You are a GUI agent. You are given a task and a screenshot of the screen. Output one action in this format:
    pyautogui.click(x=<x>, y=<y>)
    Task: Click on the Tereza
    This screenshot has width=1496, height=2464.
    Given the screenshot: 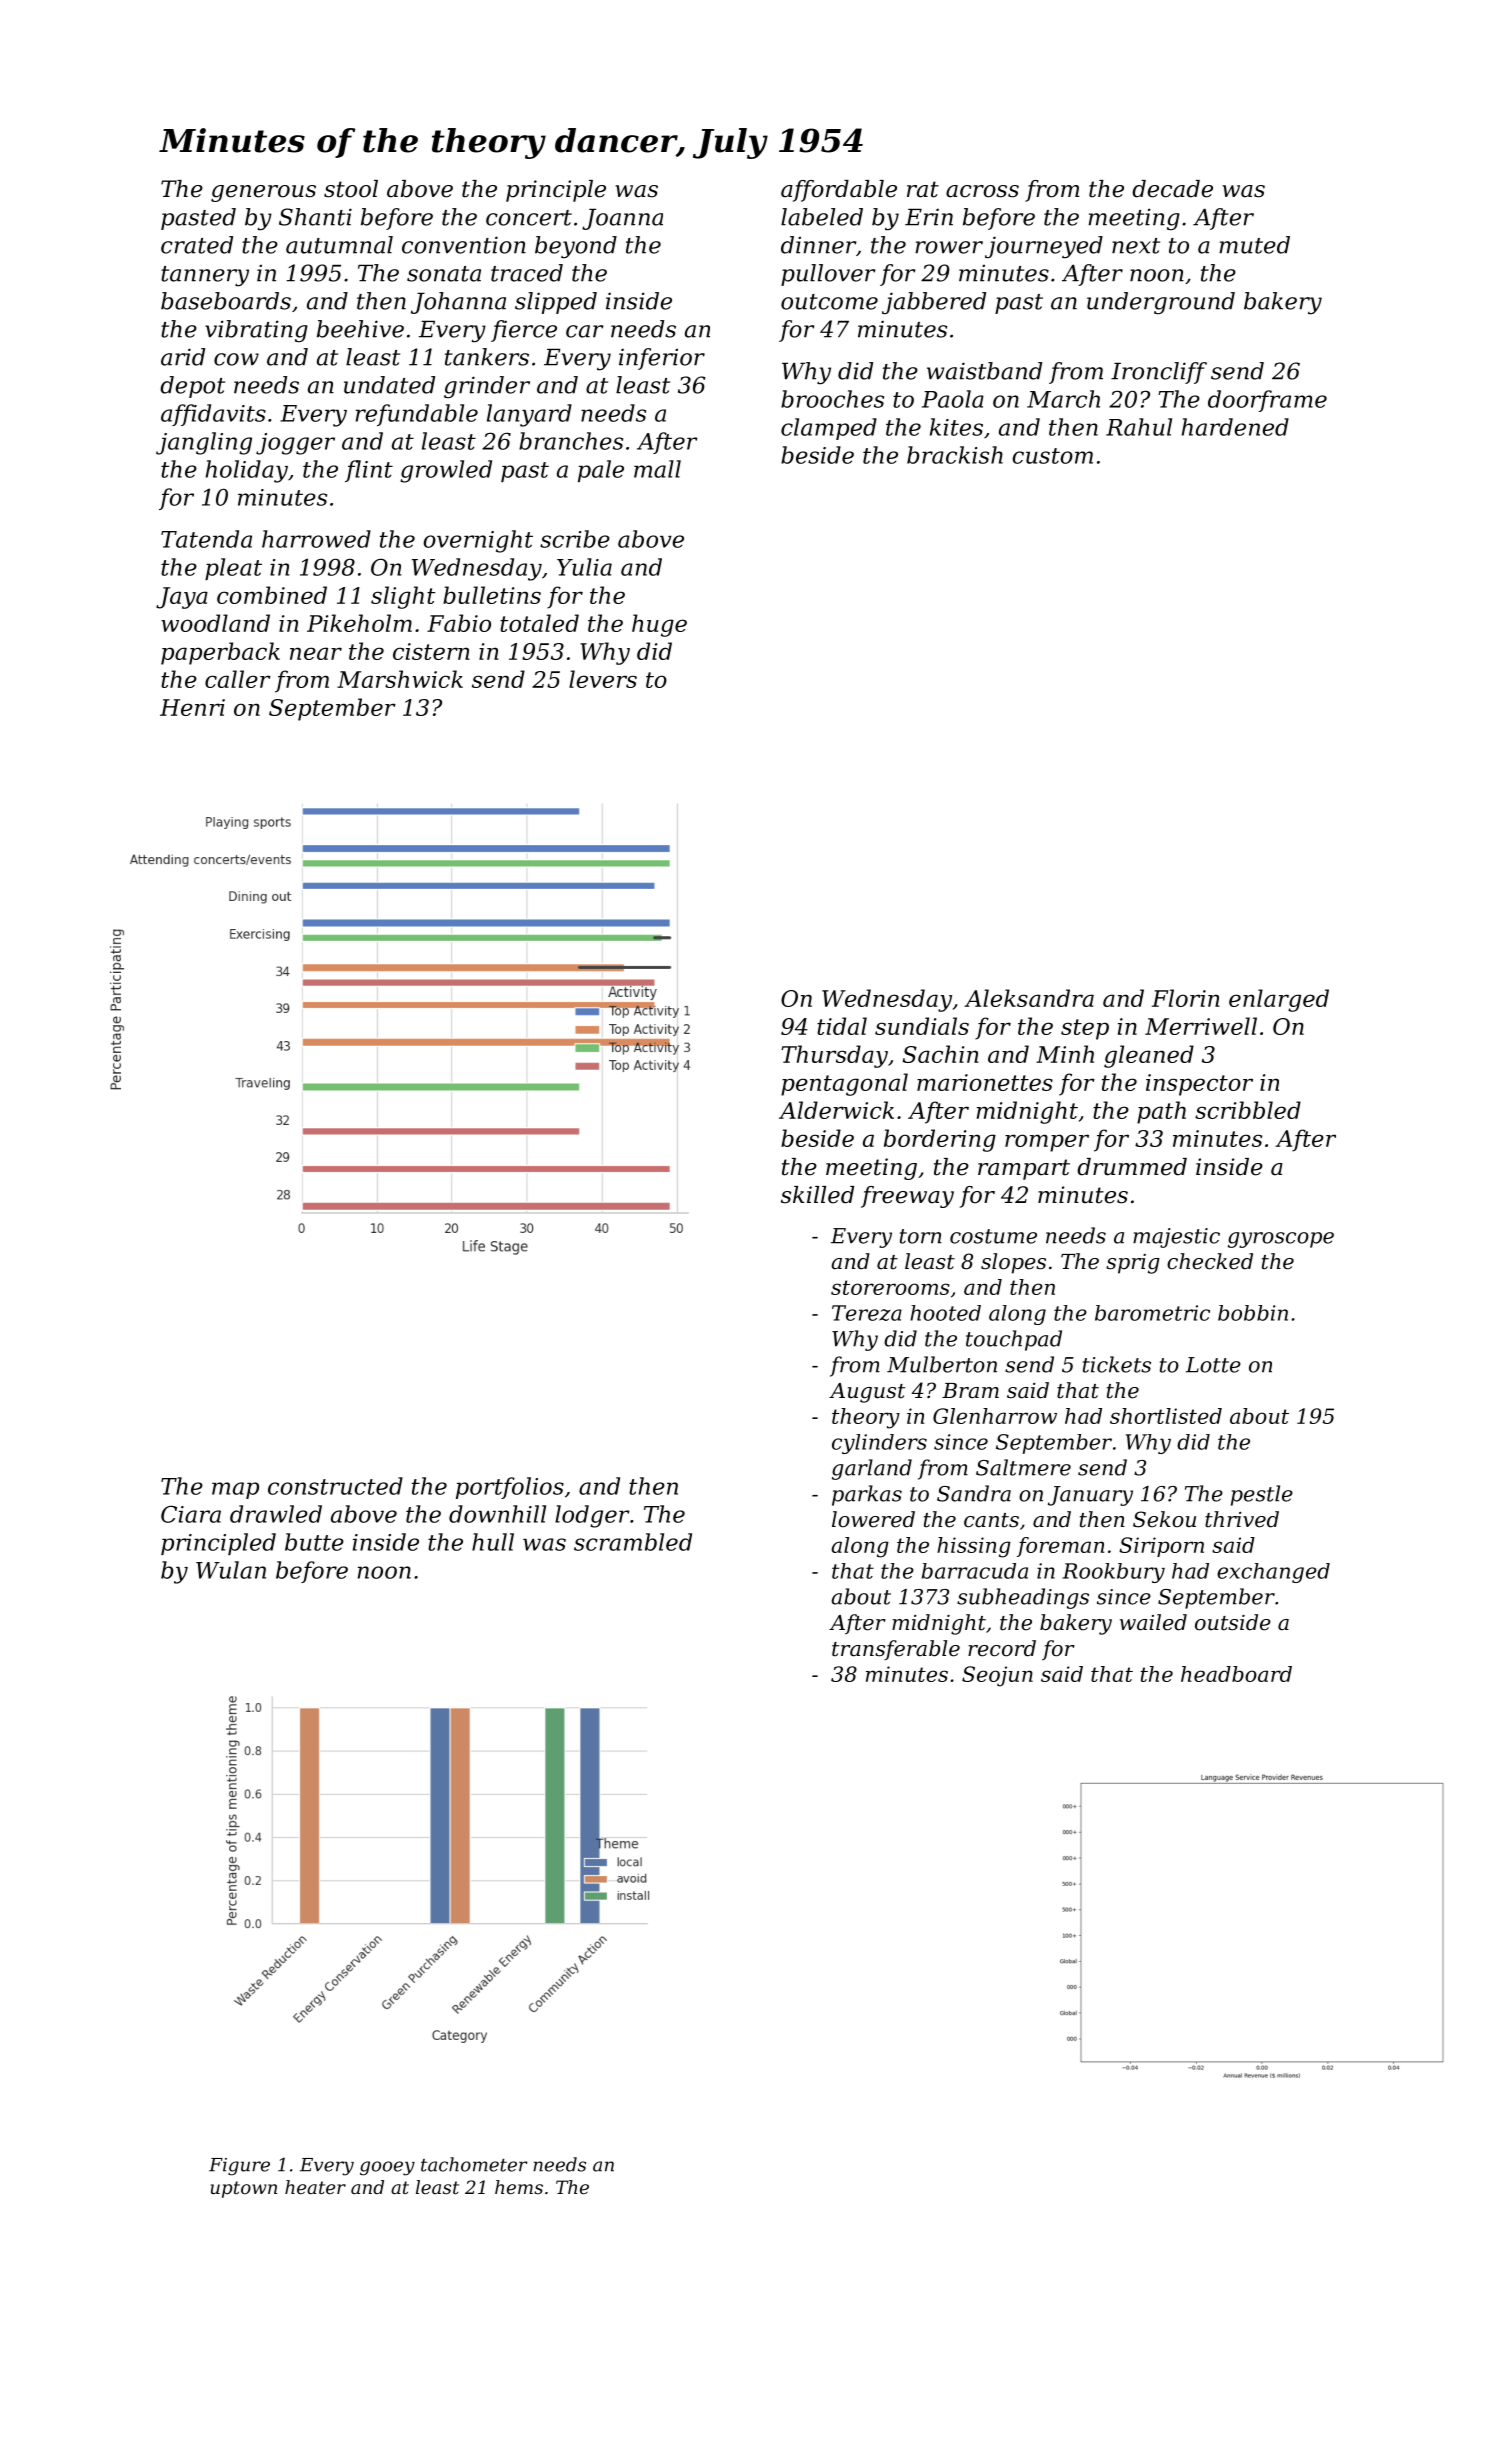 What is the action you would take?
    pyautogui.click(x=867, y=1313)
